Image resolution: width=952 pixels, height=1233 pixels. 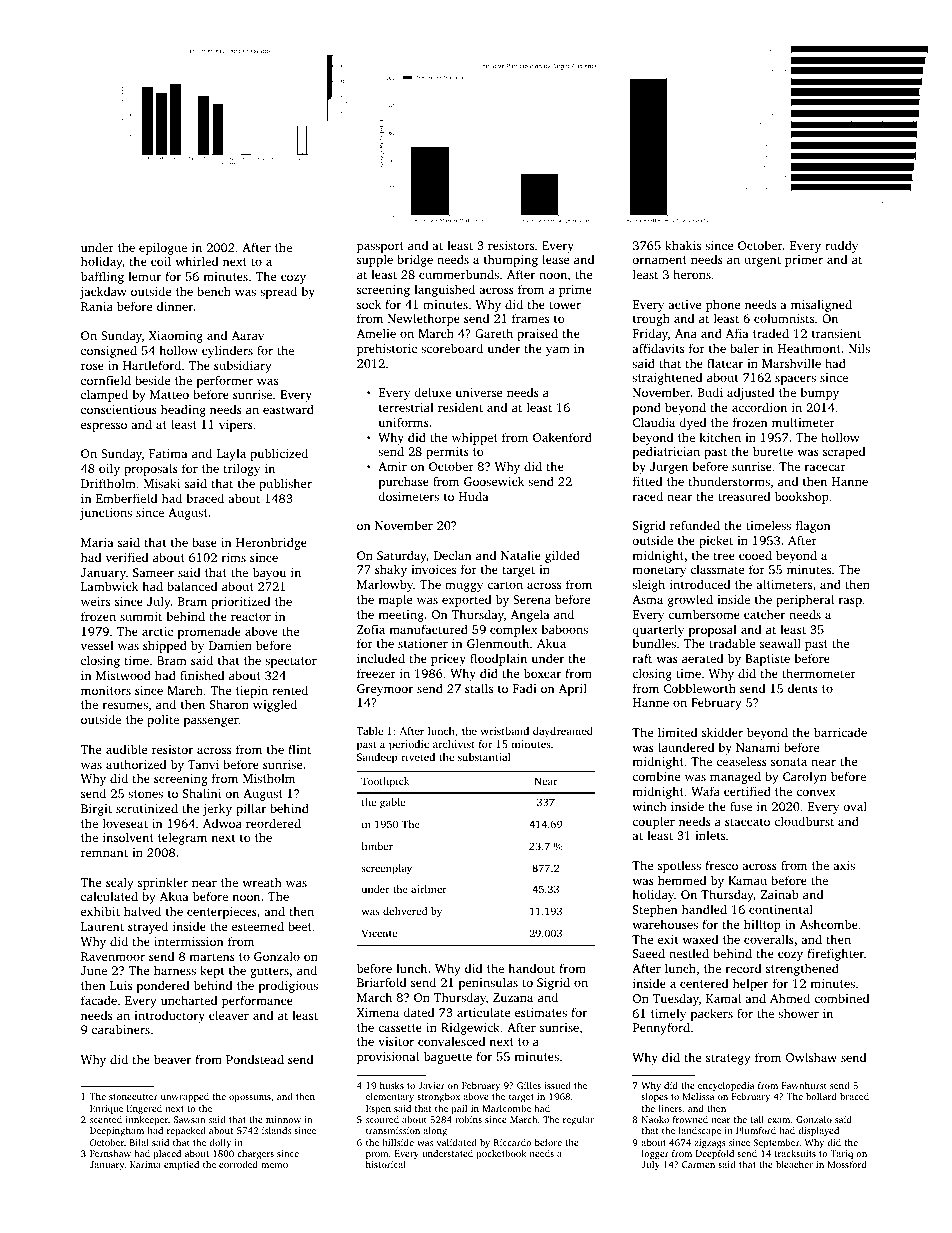 I want to click on Nils, so click(x=859, y=348).
